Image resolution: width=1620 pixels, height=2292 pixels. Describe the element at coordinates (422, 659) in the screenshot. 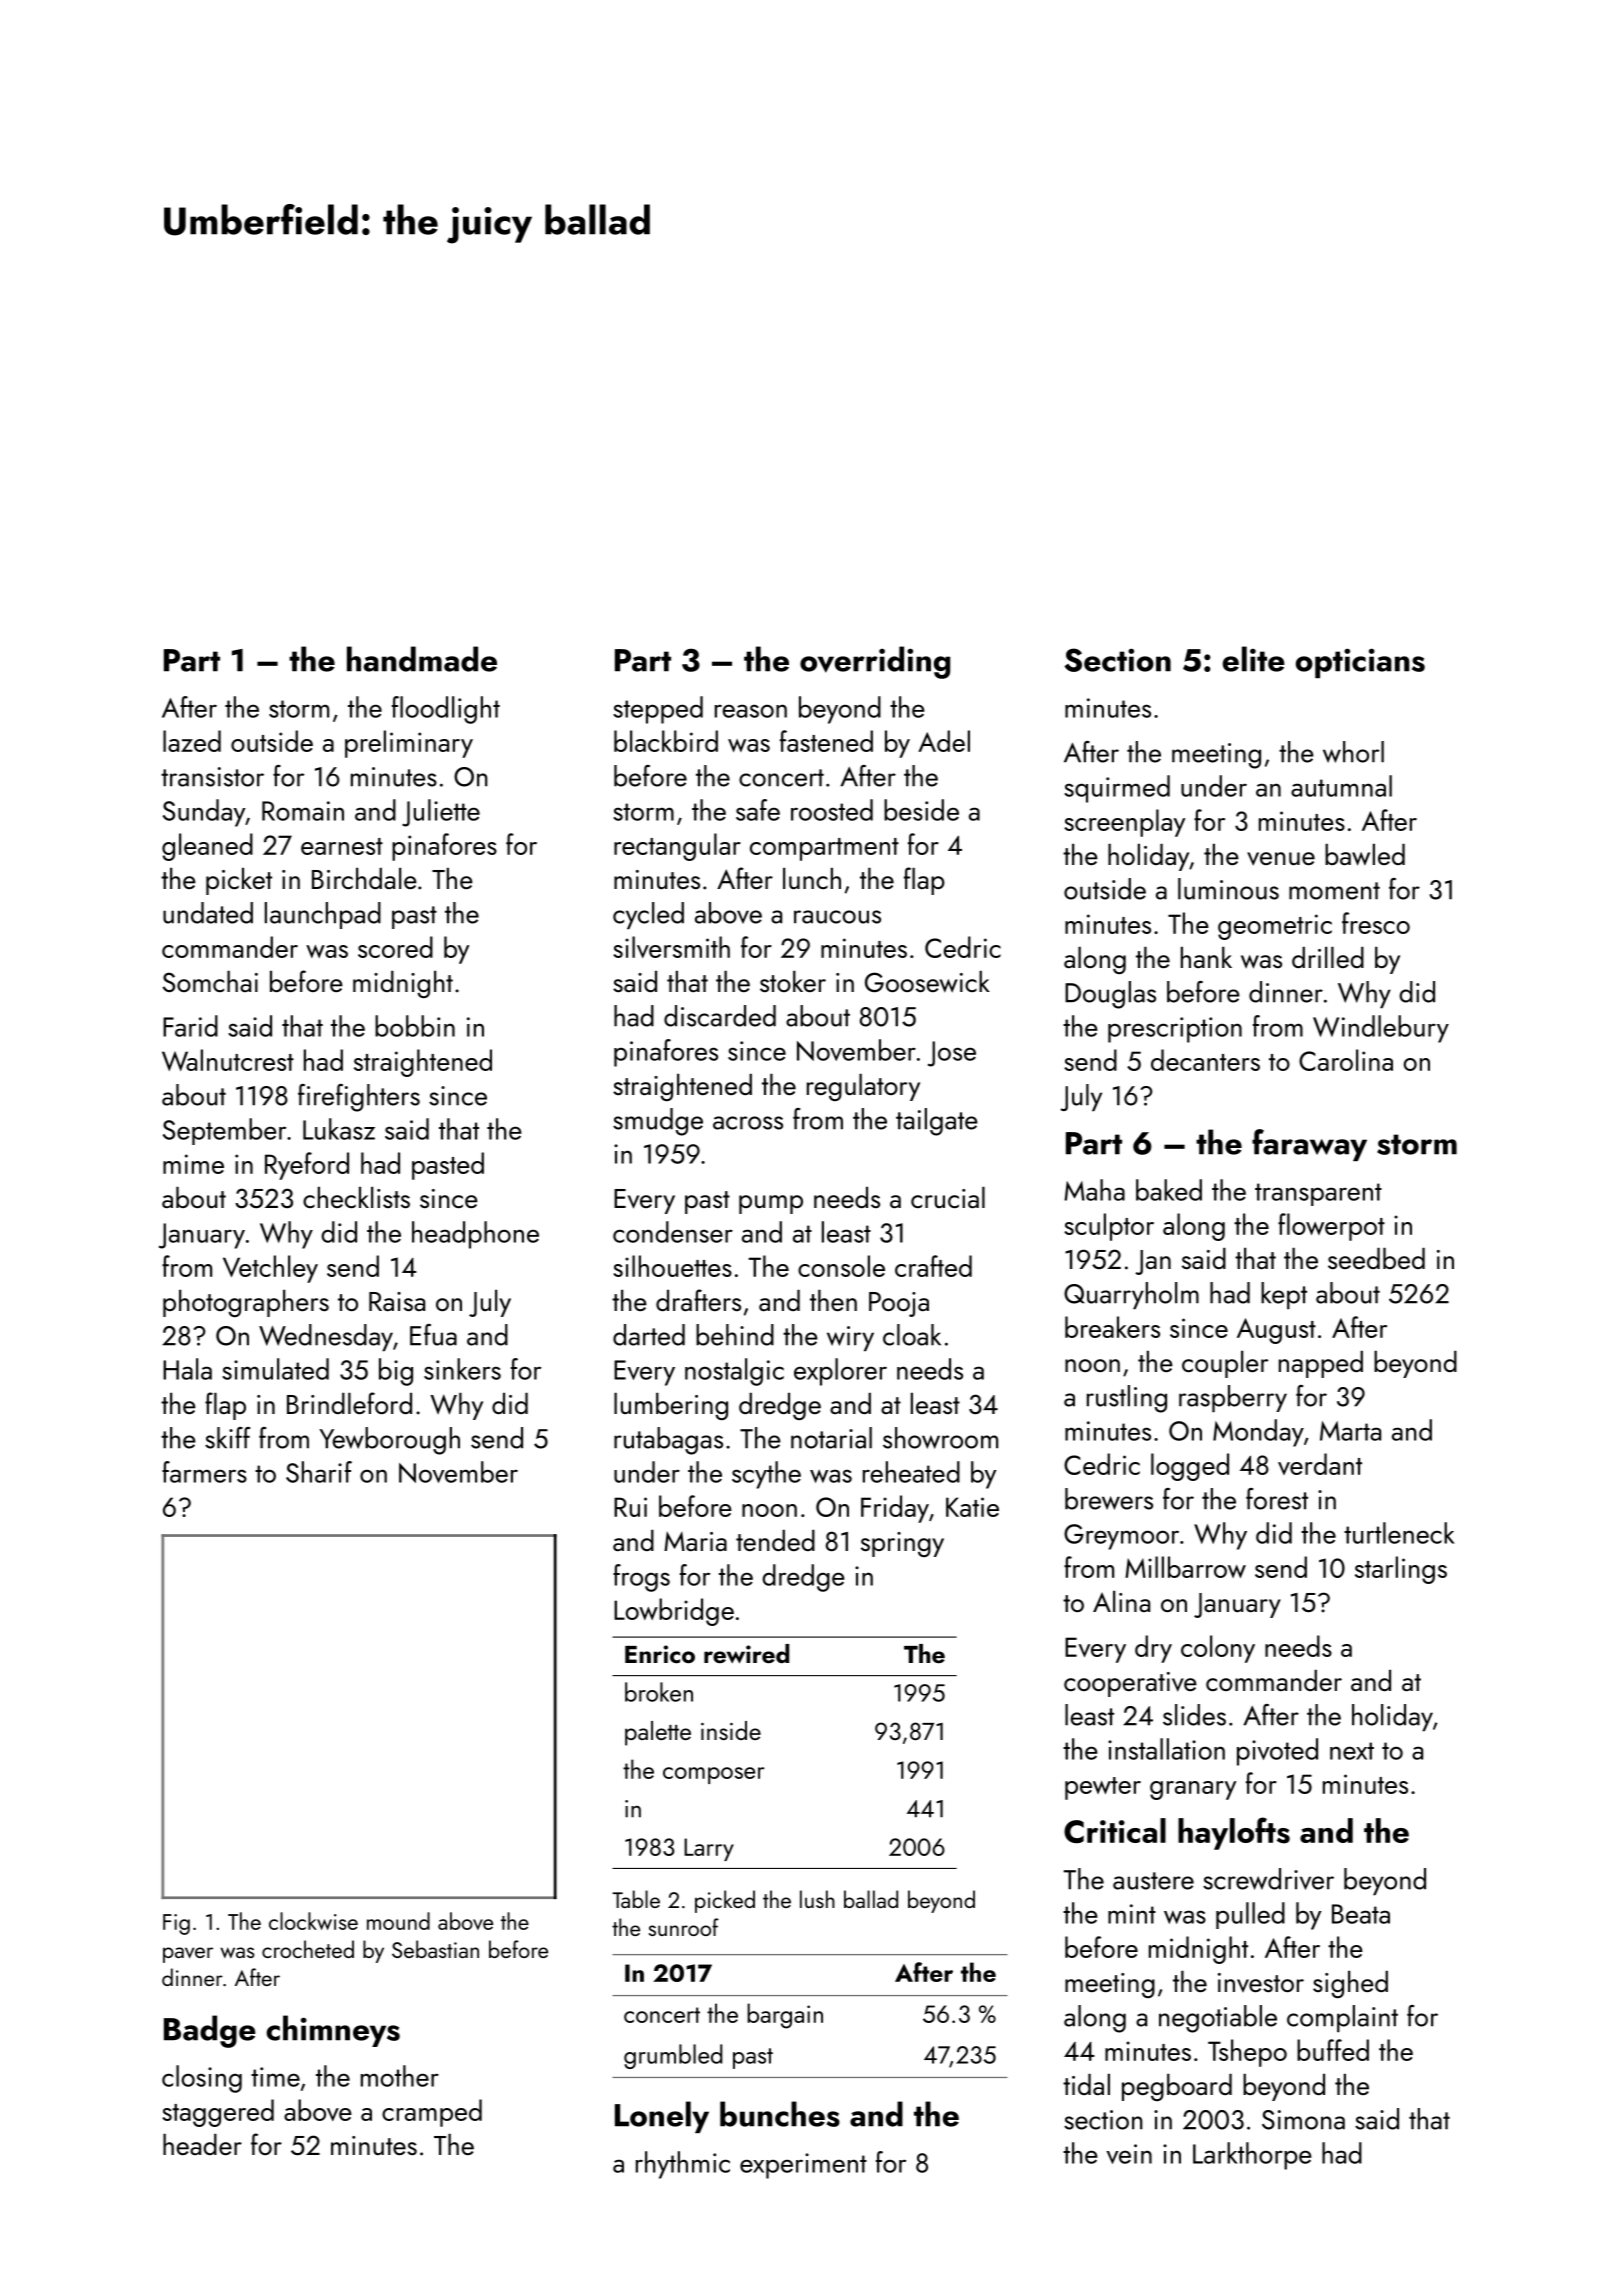

I see `handmade` at that location.
